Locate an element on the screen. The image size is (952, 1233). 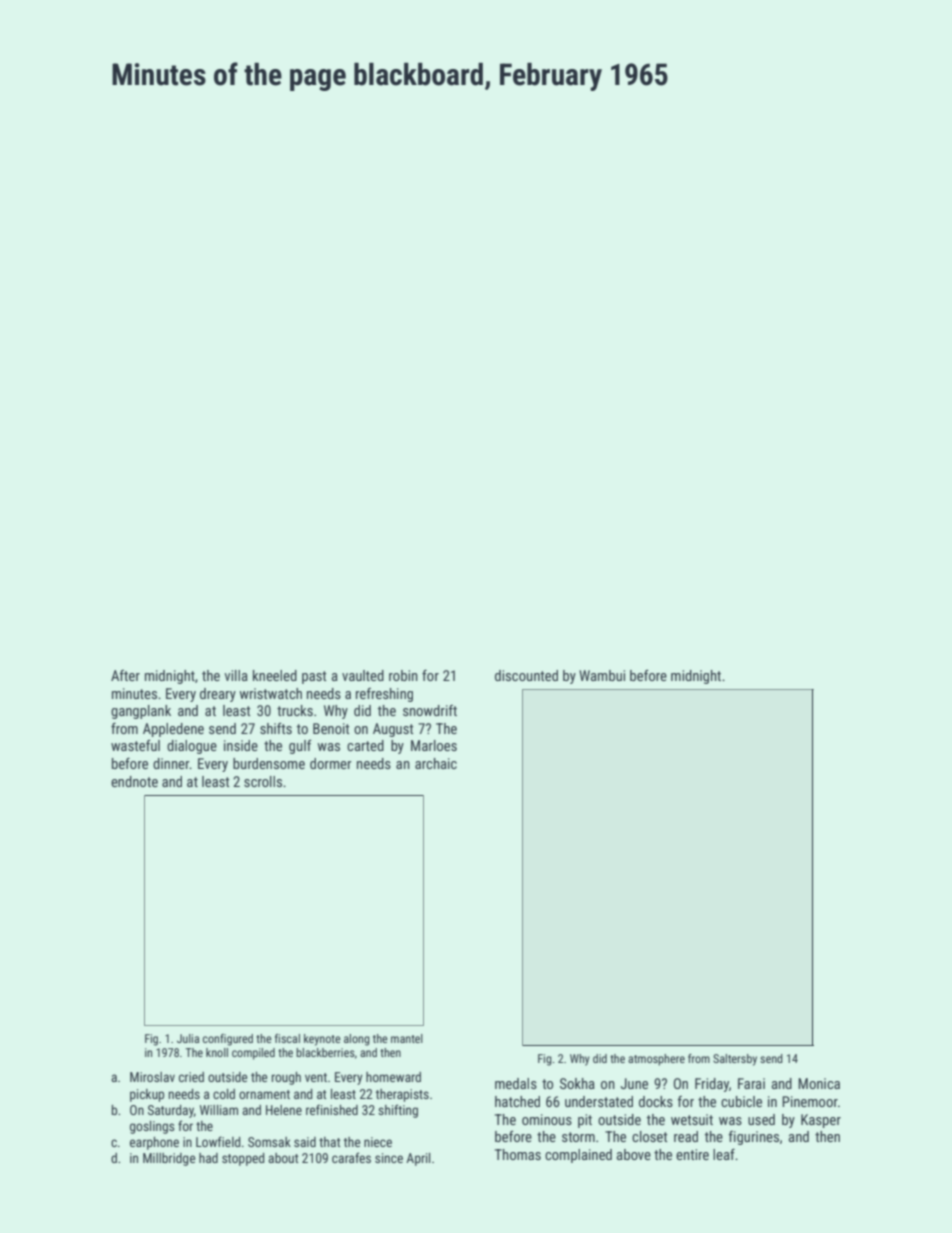
atmosphere is located at coordinates (656, 1060).
